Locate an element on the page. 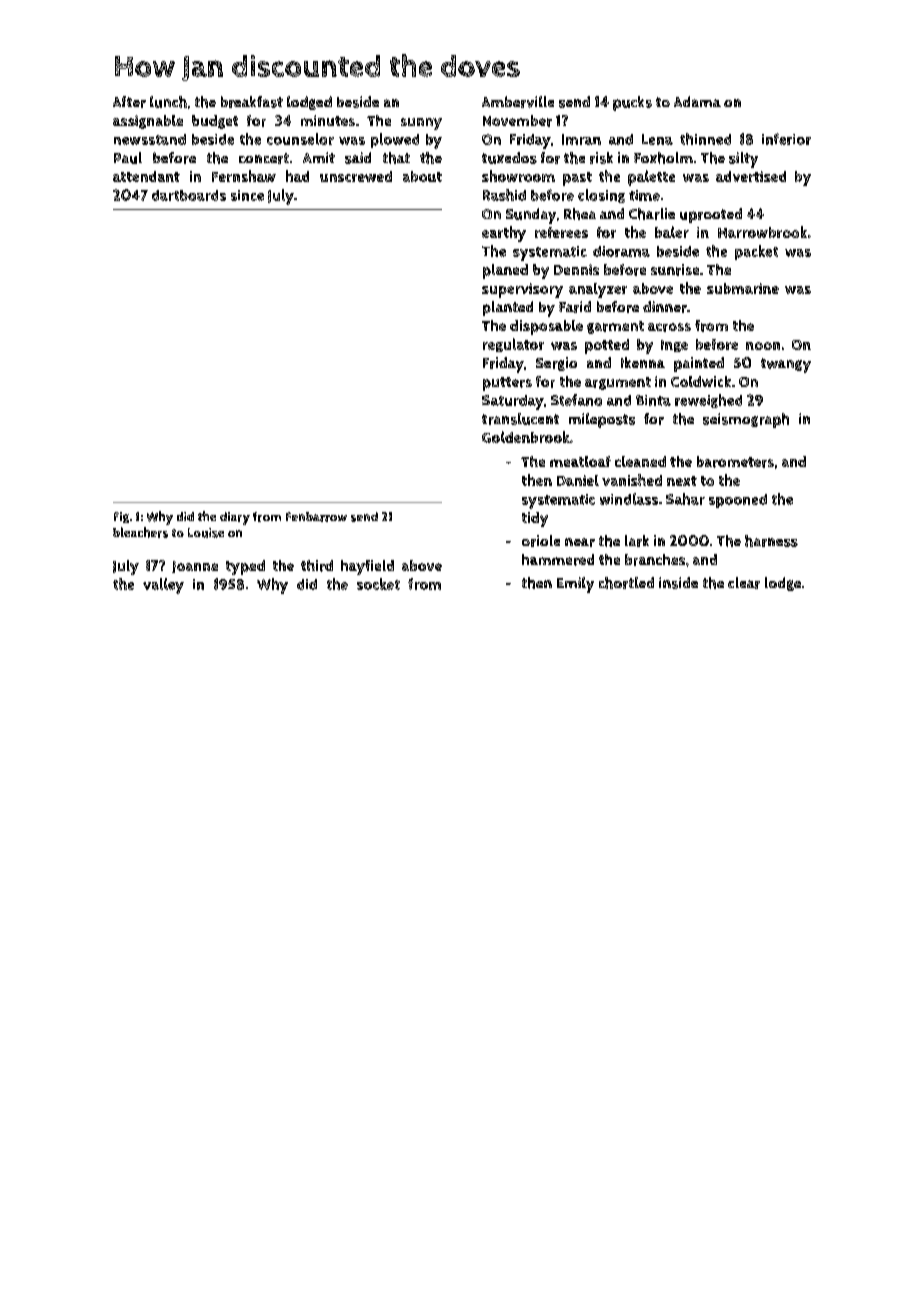 This document has height=1308, width=924. Sunday is located at coordinates (531, 216).
